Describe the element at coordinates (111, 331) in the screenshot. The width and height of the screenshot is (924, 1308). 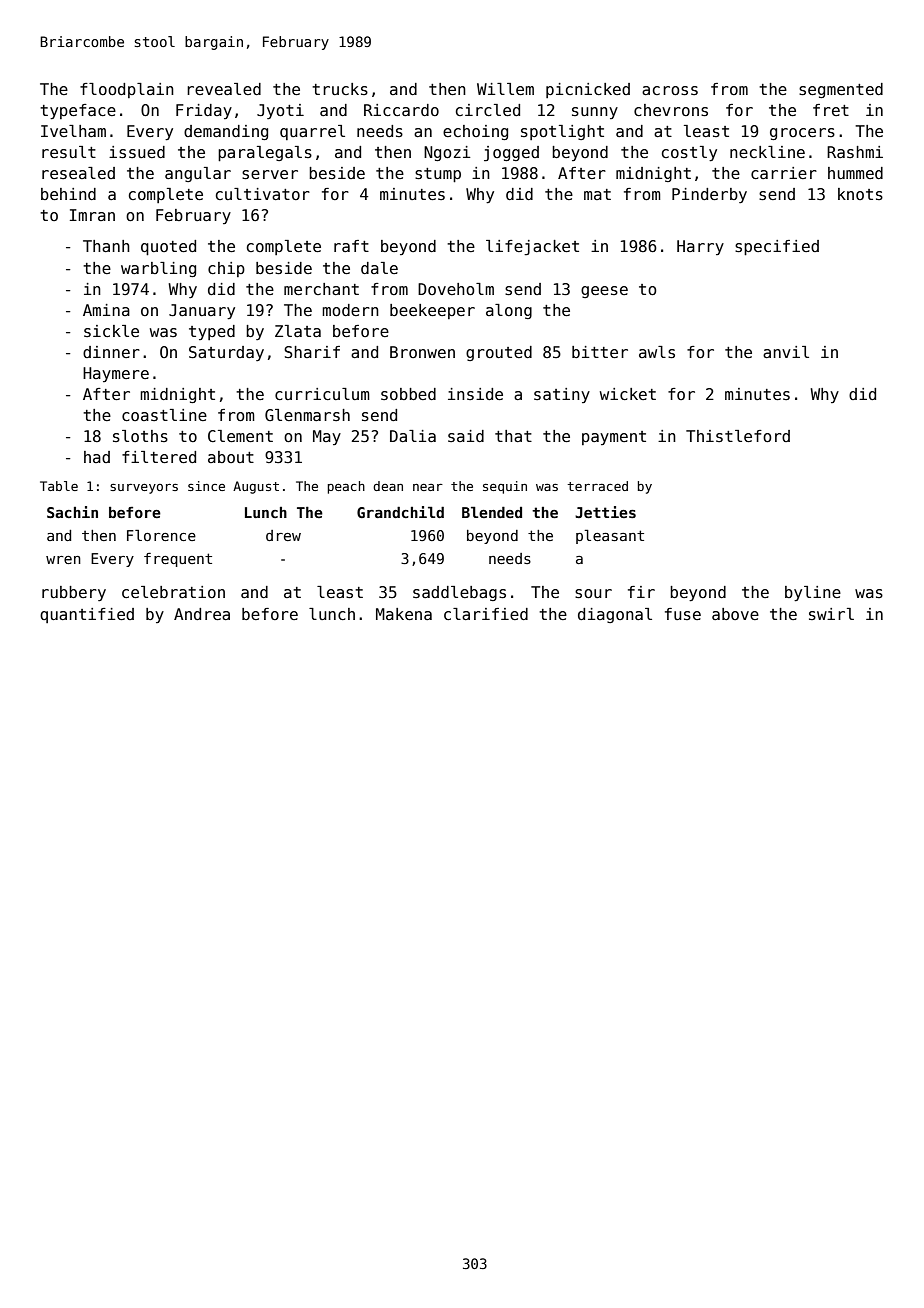
I see `sickle` at that location.
